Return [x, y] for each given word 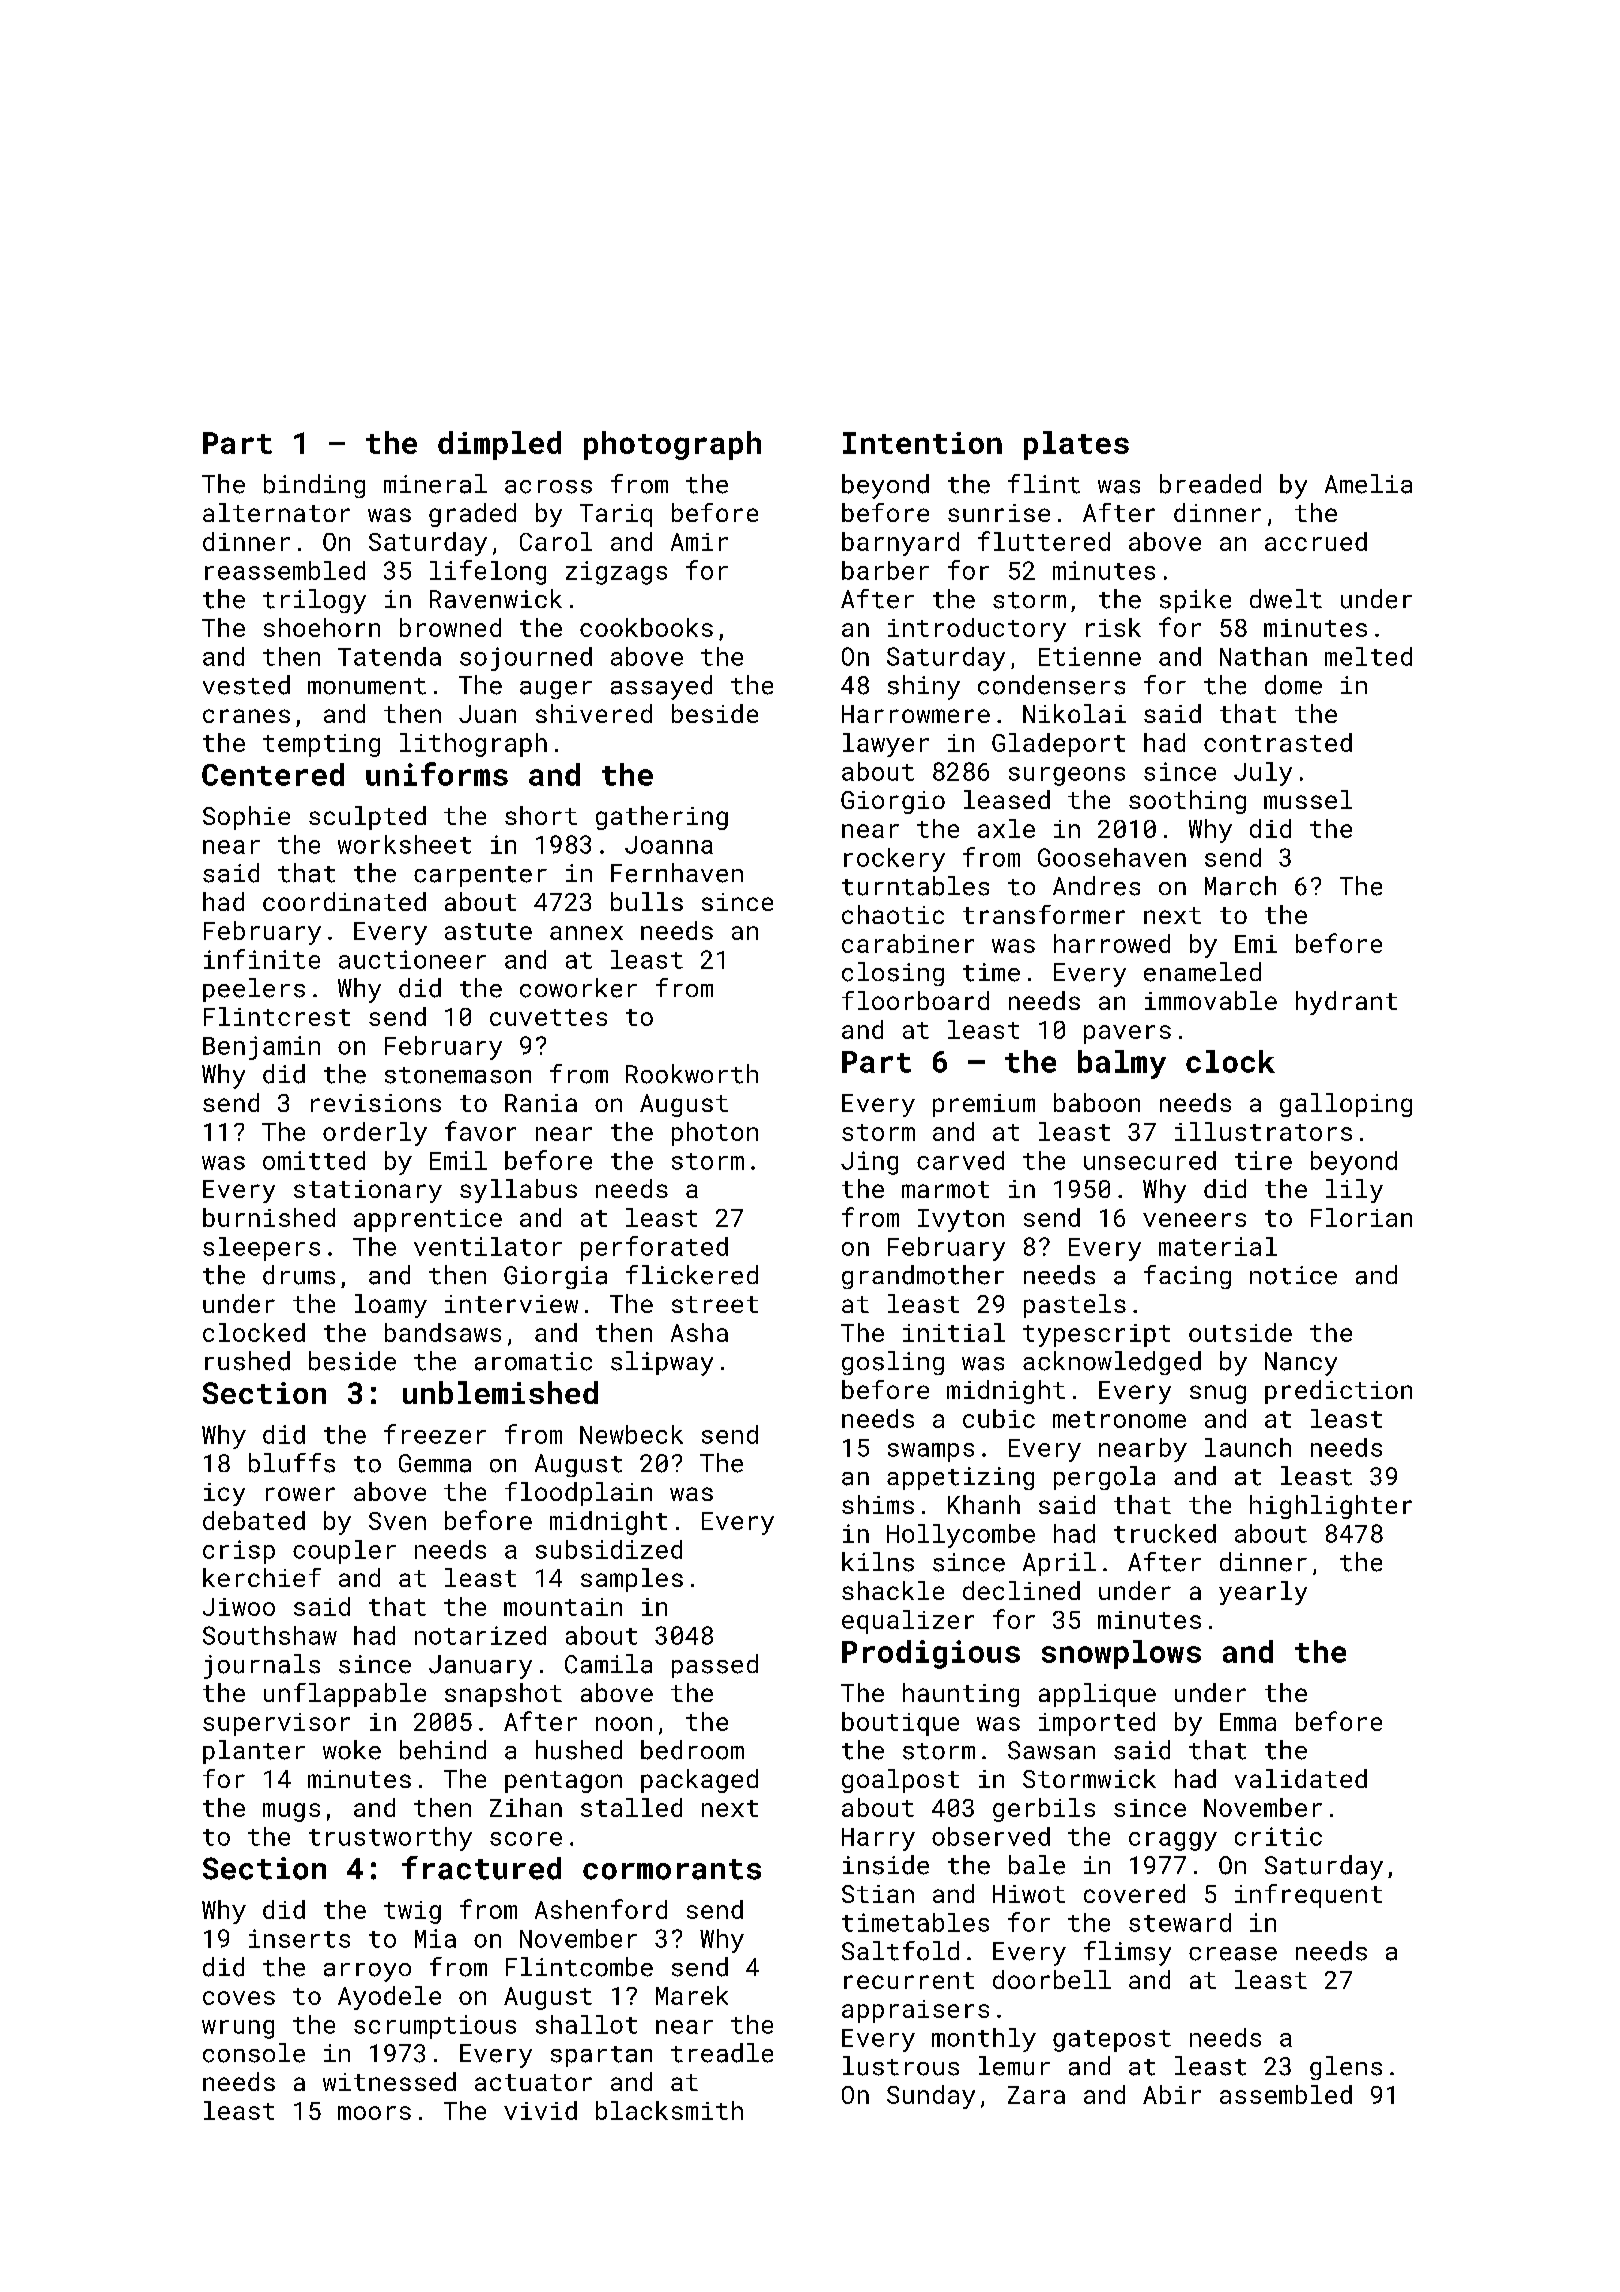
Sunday [931, 2097]
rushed [247, 1361]
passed [715, 1666]
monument [367, 686]
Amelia [1368, 484]
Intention [922, 443]
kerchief [262, 1577]
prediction [1338, 1392]
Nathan [1263, 656]
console [254, 2053]
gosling [893, 1363]
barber [885, 570]
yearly [1263, 1593]
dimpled [499, 445]
